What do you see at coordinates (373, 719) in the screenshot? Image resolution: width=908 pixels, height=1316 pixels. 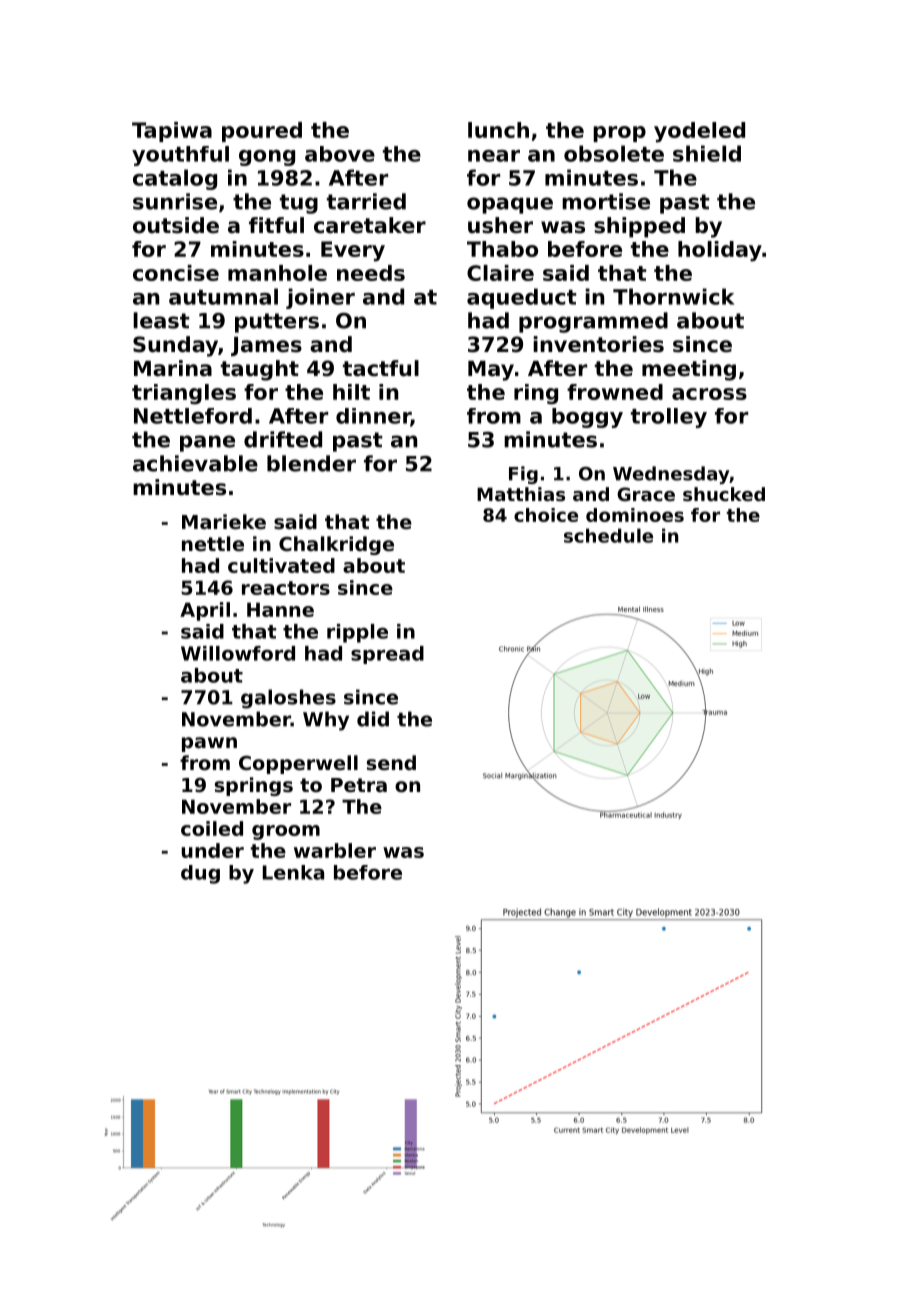 I see `did` at bounding box center [373, 719].
